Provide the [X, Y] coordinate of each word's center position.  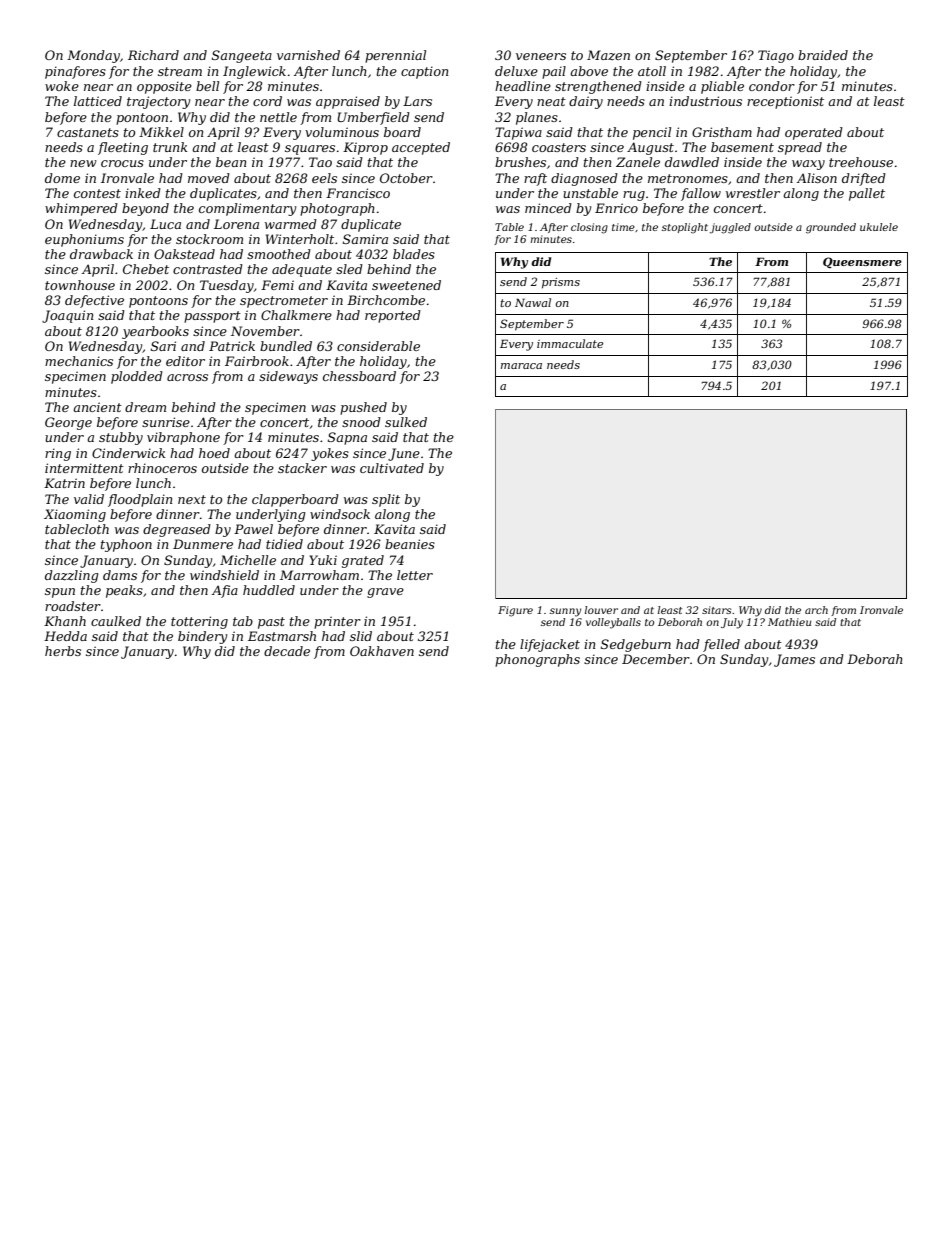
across [187, 377]
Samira [365, 239]
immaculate [570, 343]
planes [537, 118]
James [794, 660]
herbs [63, 651]
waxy [808, 165]
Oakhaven [382, 651]
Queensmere [862, 262]
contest [97, 193]
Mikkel [161, 132]
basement [742, 147]
